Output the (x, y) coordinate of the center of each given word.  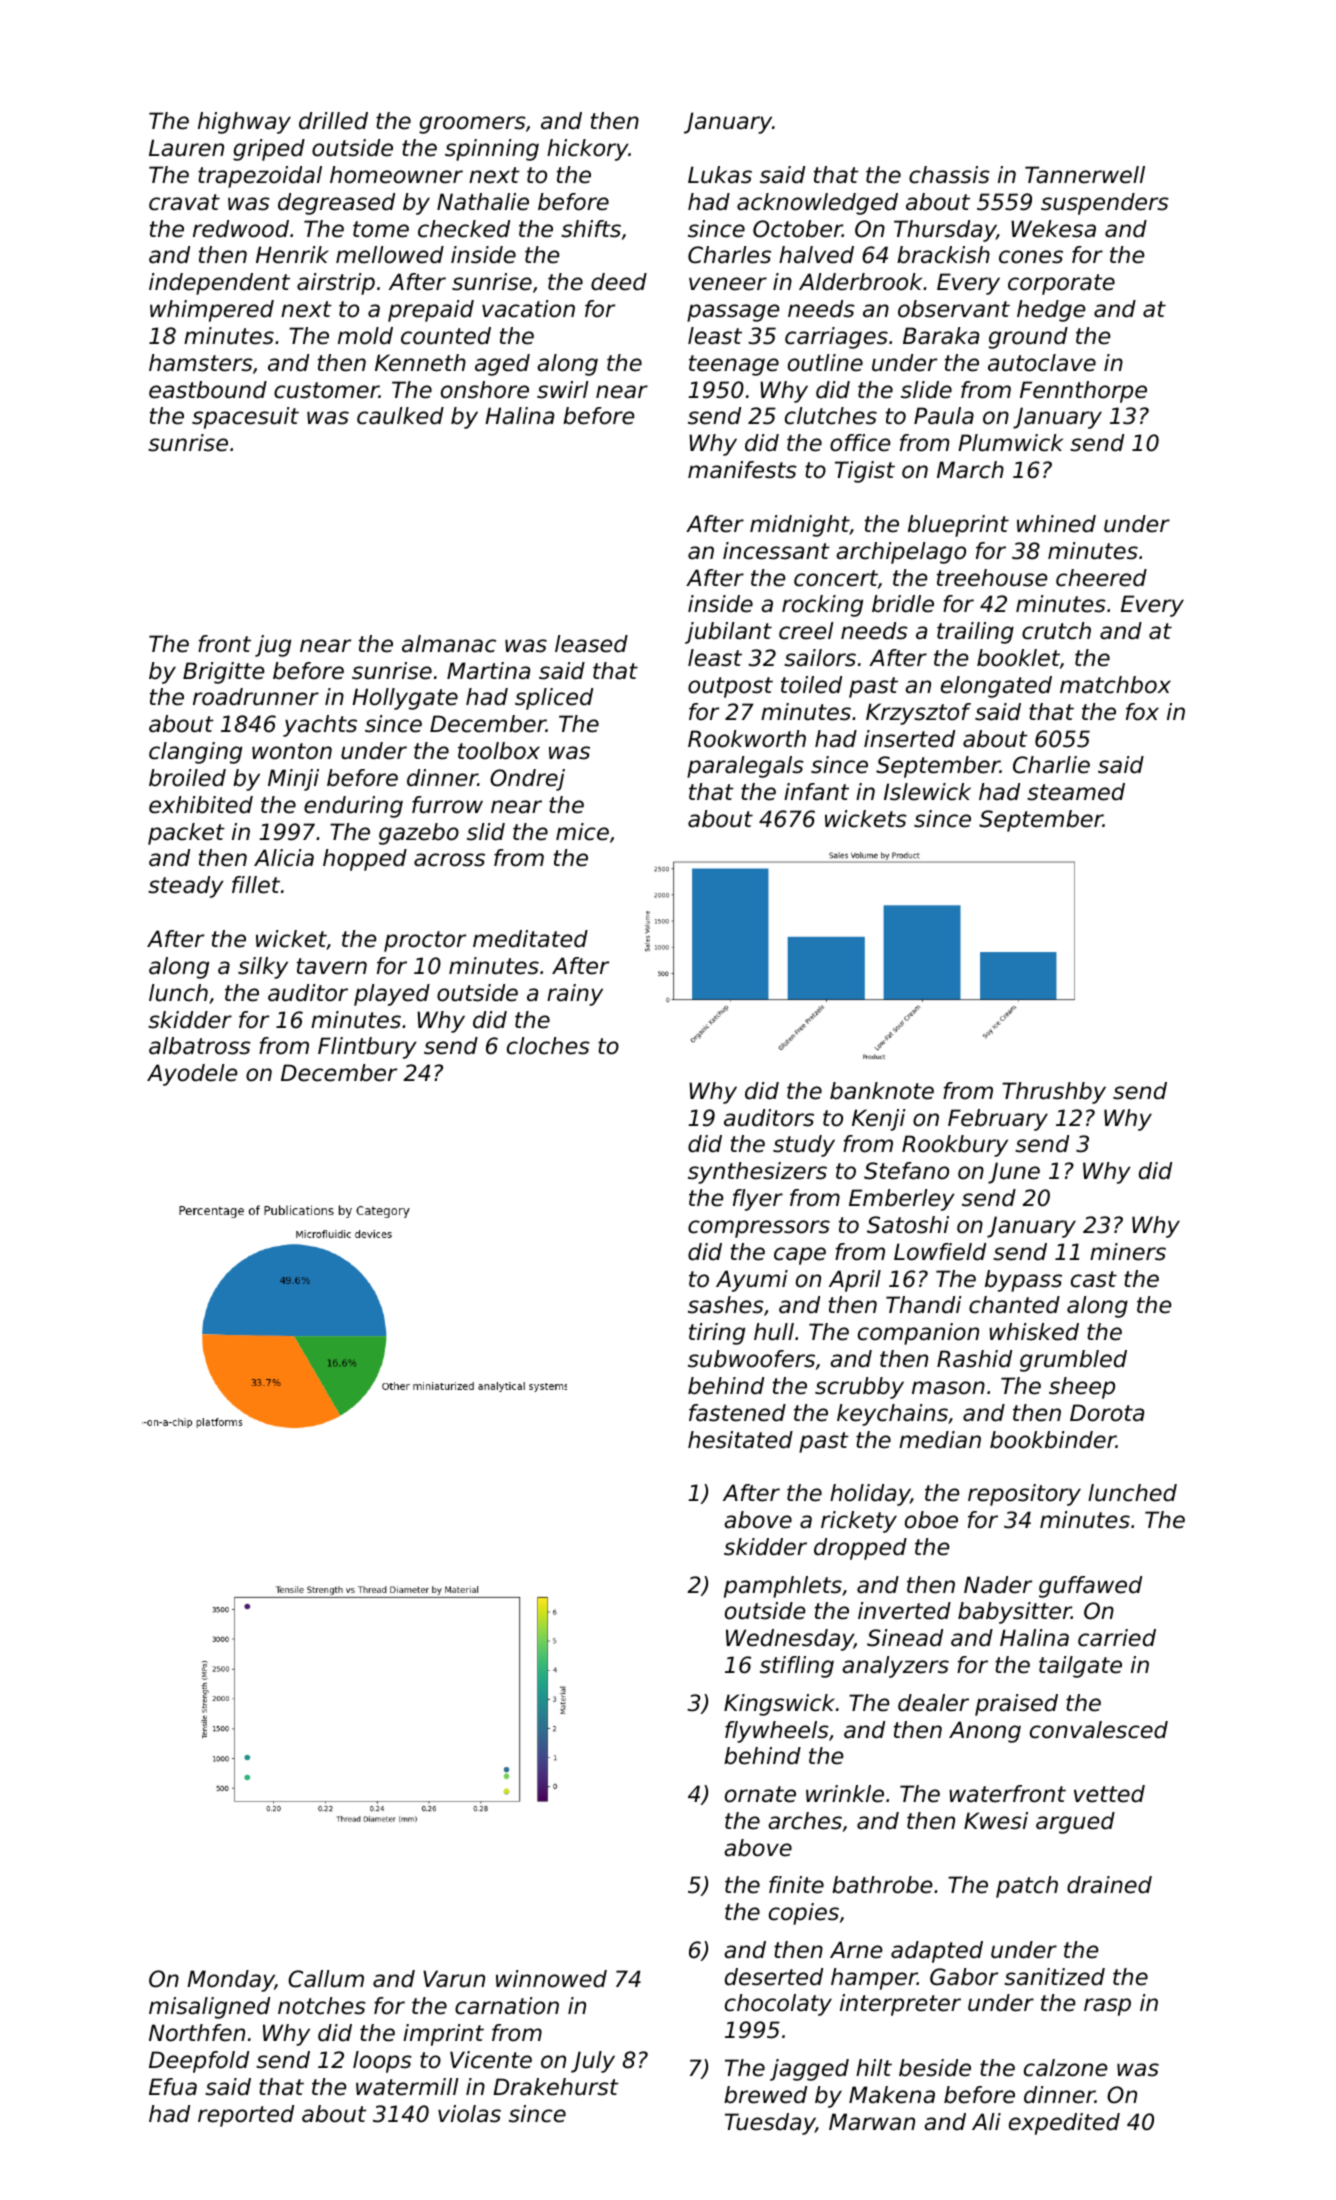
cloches (548, 1046)
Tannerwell (1085, 175)
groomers (472, 125)
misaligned (209, 2008)
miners (1128, 1252)
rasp (1107, 2007)
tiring (717, 1334)
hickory (588, 150)
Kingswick (779, 1705)
